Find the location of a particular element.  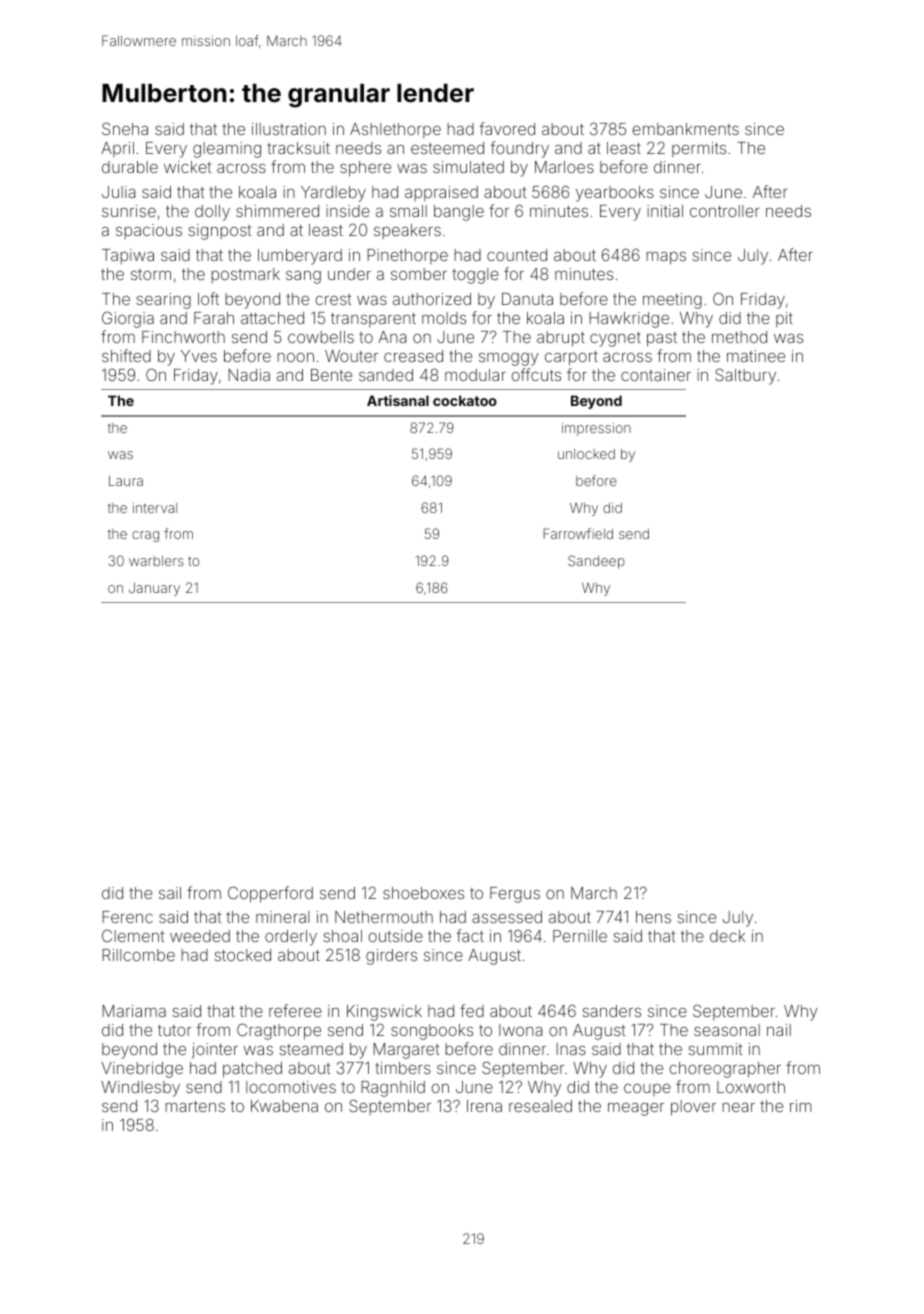

rim is located at coordinates (800, 1106).
